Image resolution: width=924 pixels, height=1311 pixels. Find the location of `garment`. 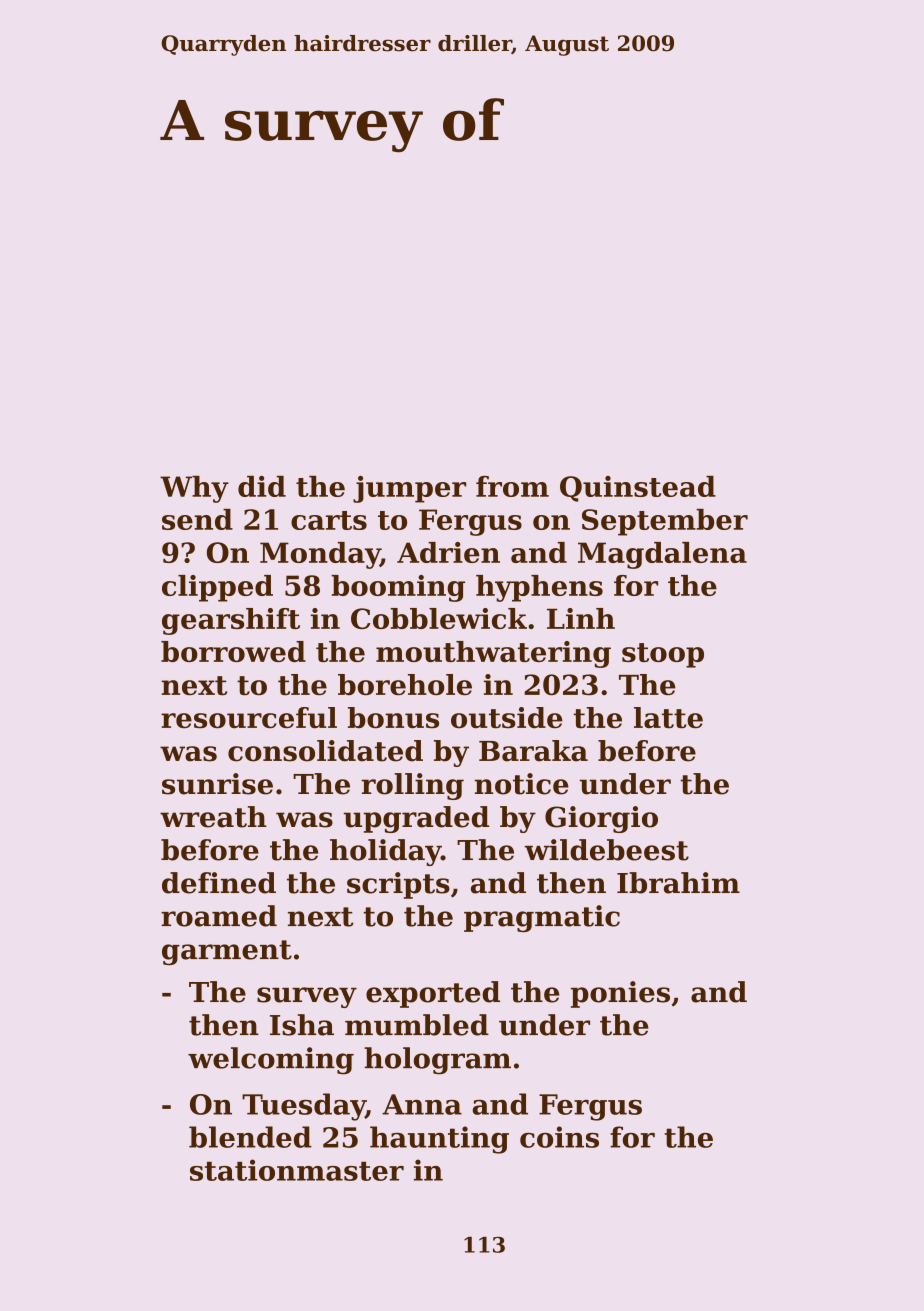

garment is located at coordinates (227, 952).
